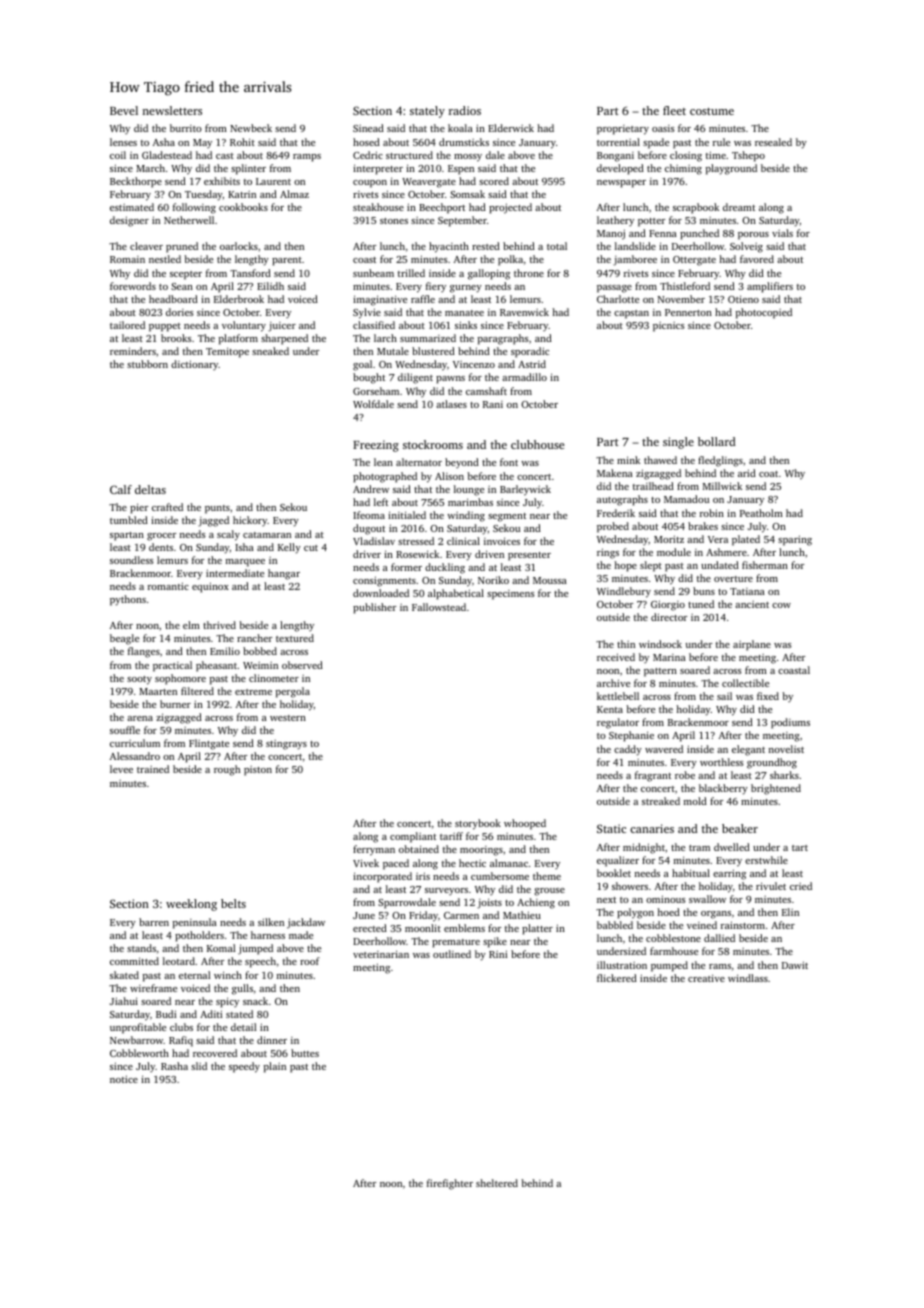  Describe the element at coordinates (478, 824) in the screenshot. I see `storybook` at that location.
